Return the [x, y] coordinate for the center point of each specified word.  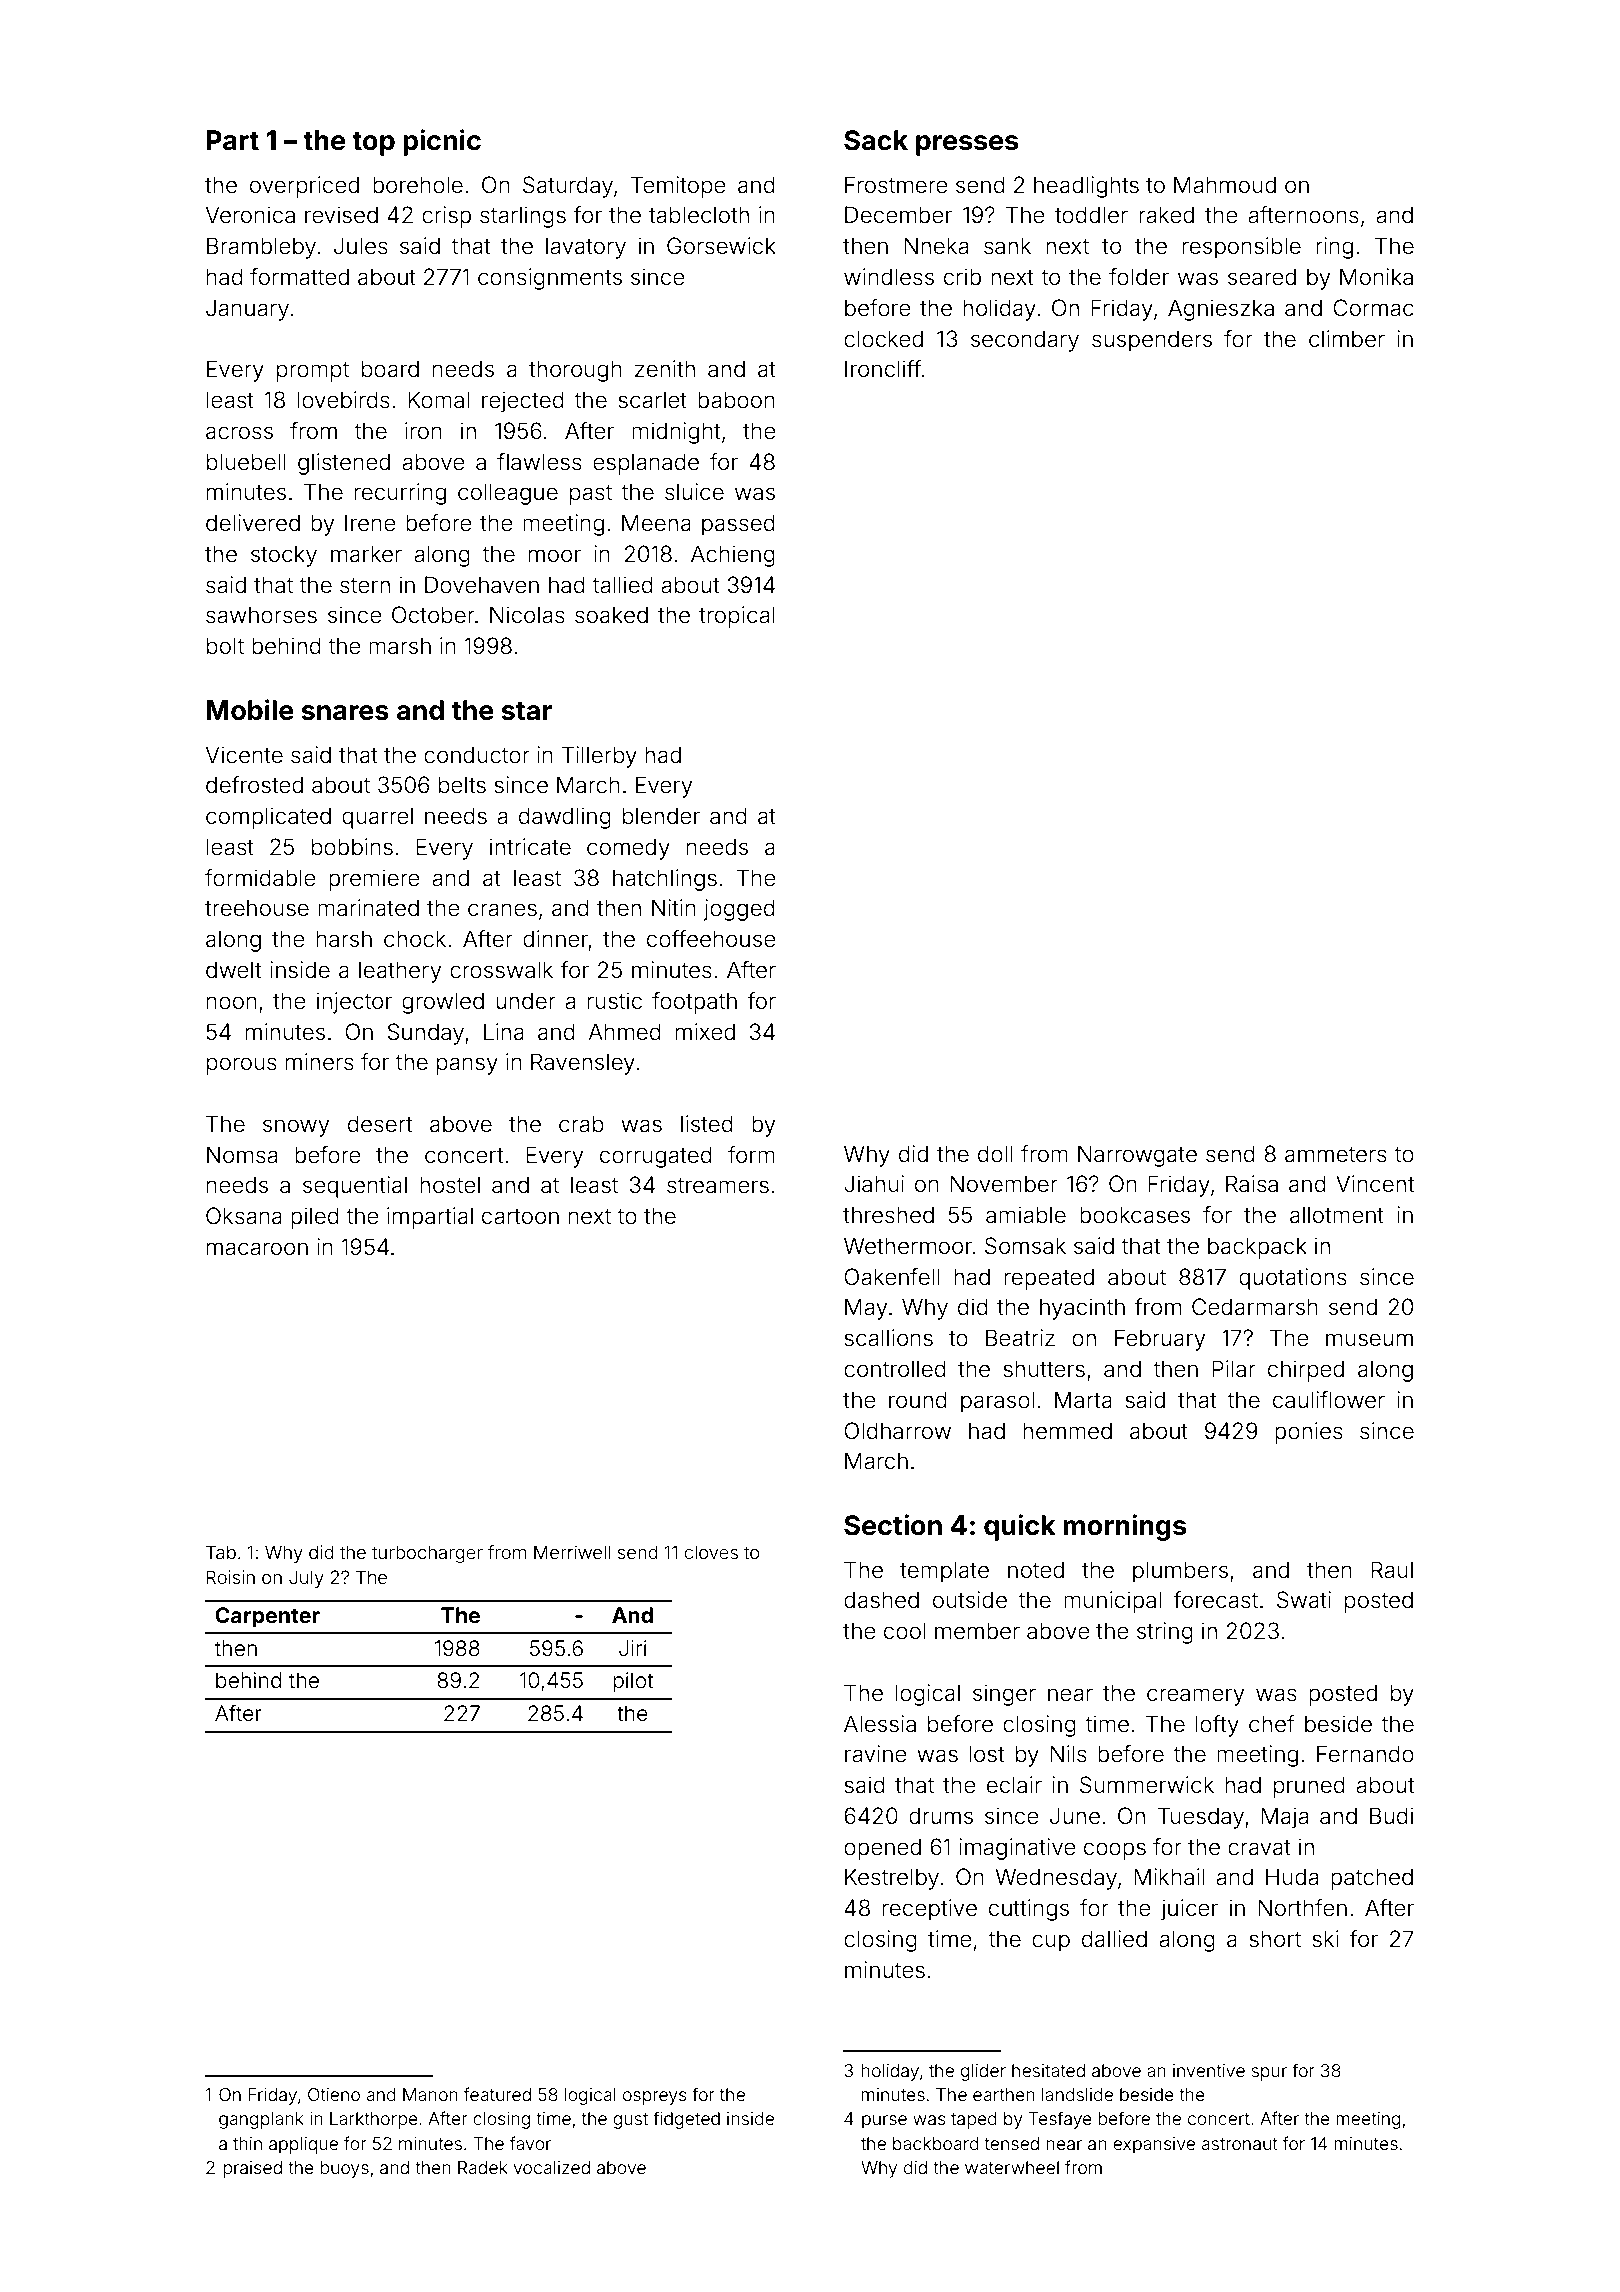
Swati [1304, 1600]
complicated [268, 818]
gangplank [261, 2120]
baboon [736, 400]
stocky [284, 556]
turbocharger [427, 1554]
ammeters [1336, 1155]
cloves [711, 1552]
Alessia [880, 1724]
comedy [628, 849]
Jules [361, 246]
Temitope [678, 187]
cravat [1259, 1848]
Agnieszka [1221, 310]
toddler [1091, 215]
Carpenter [267, 1617]
